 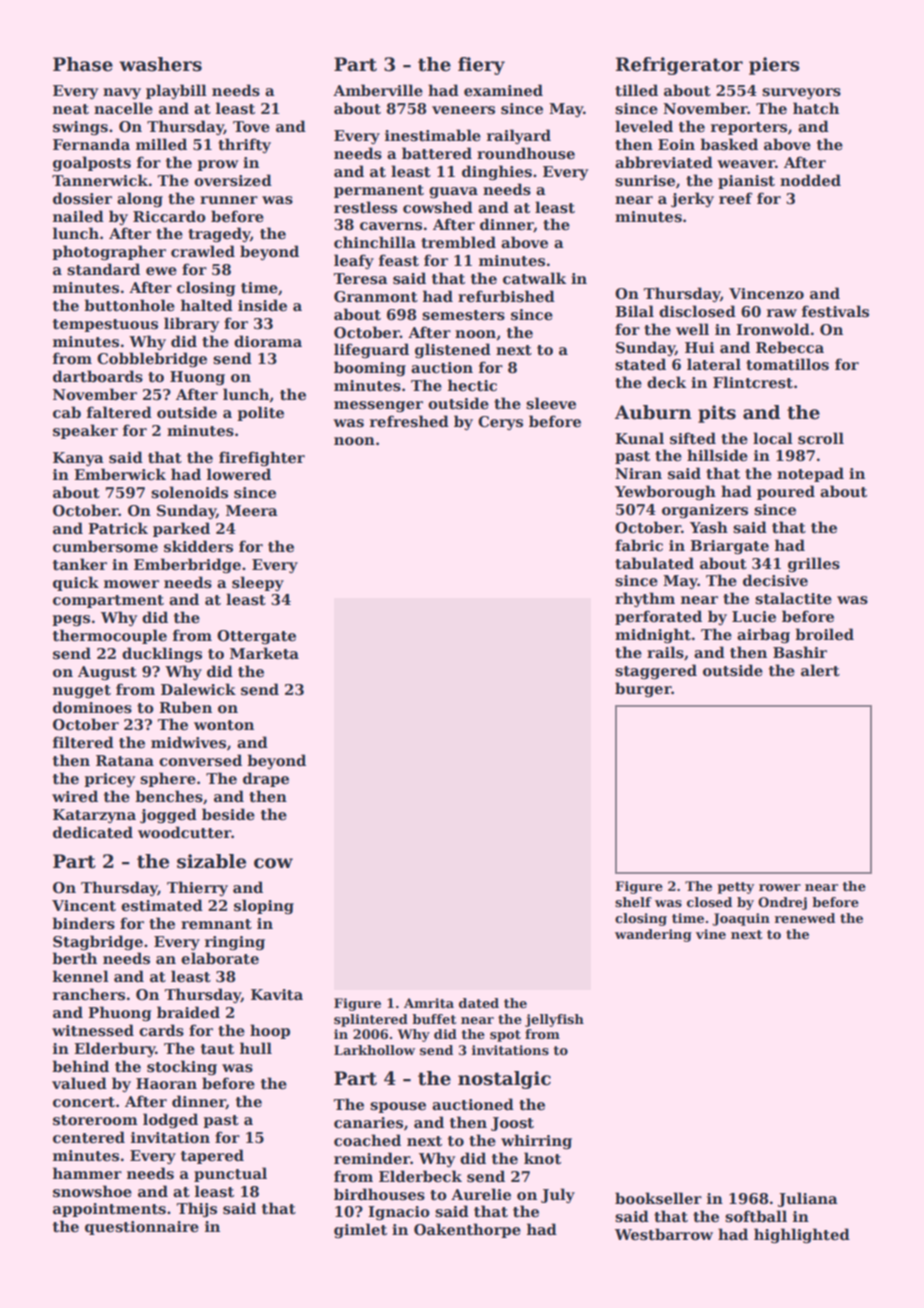 I want to click on lodged, so click(x=170, y=1120).
